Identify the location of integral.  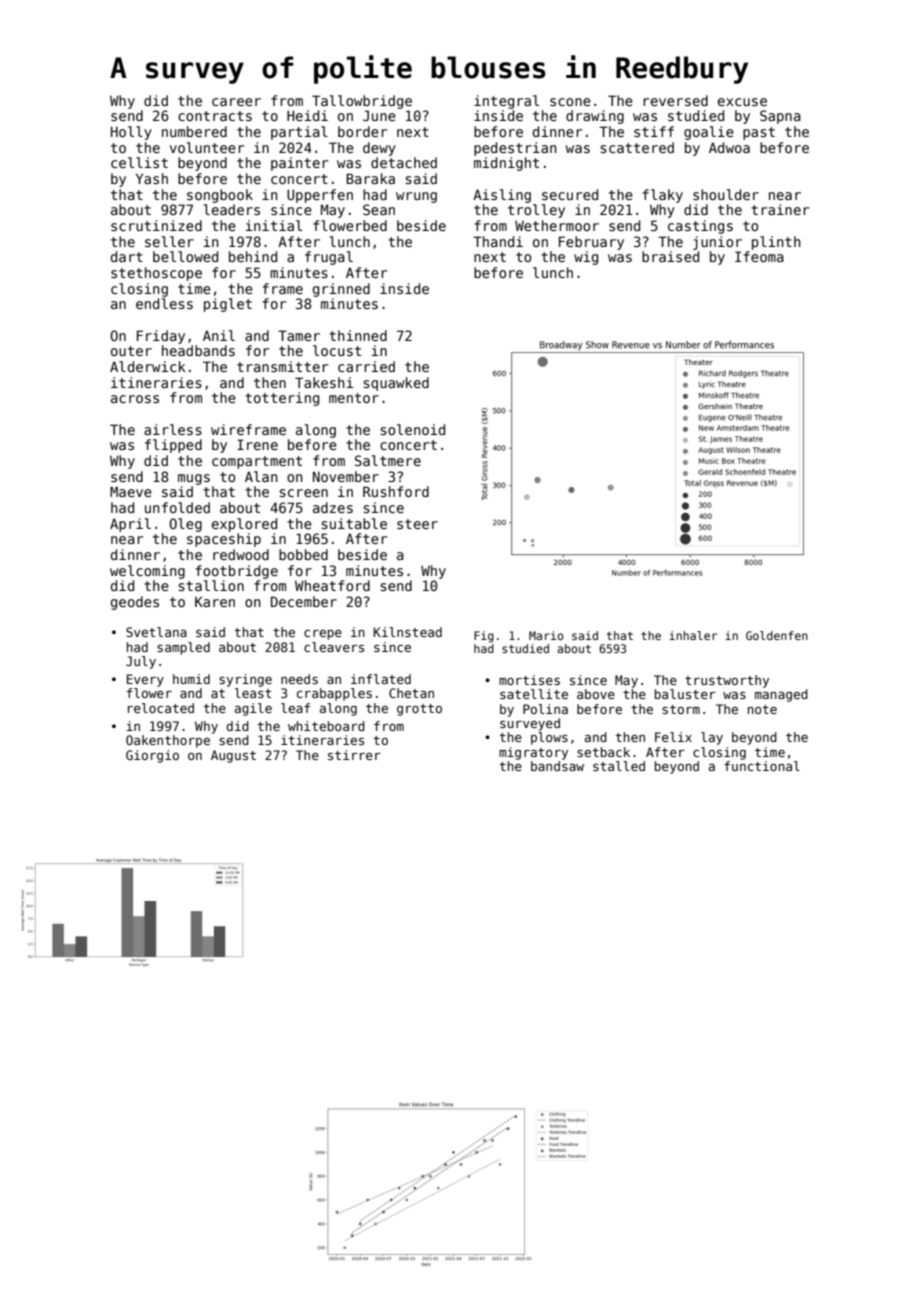
(506, 102).
